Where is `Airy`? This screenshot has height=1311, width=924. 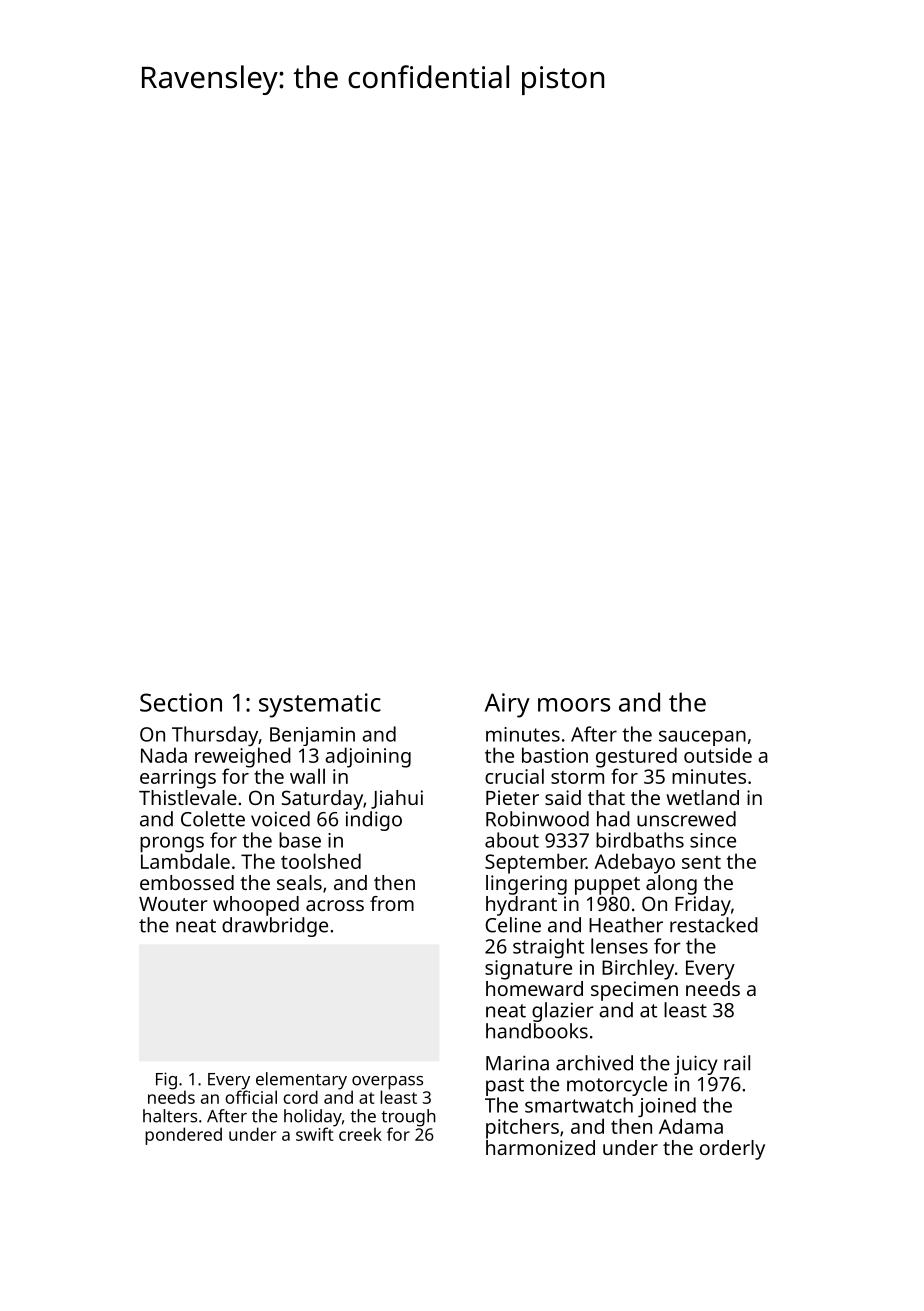
Airy is located at coordinates (507, 705).
